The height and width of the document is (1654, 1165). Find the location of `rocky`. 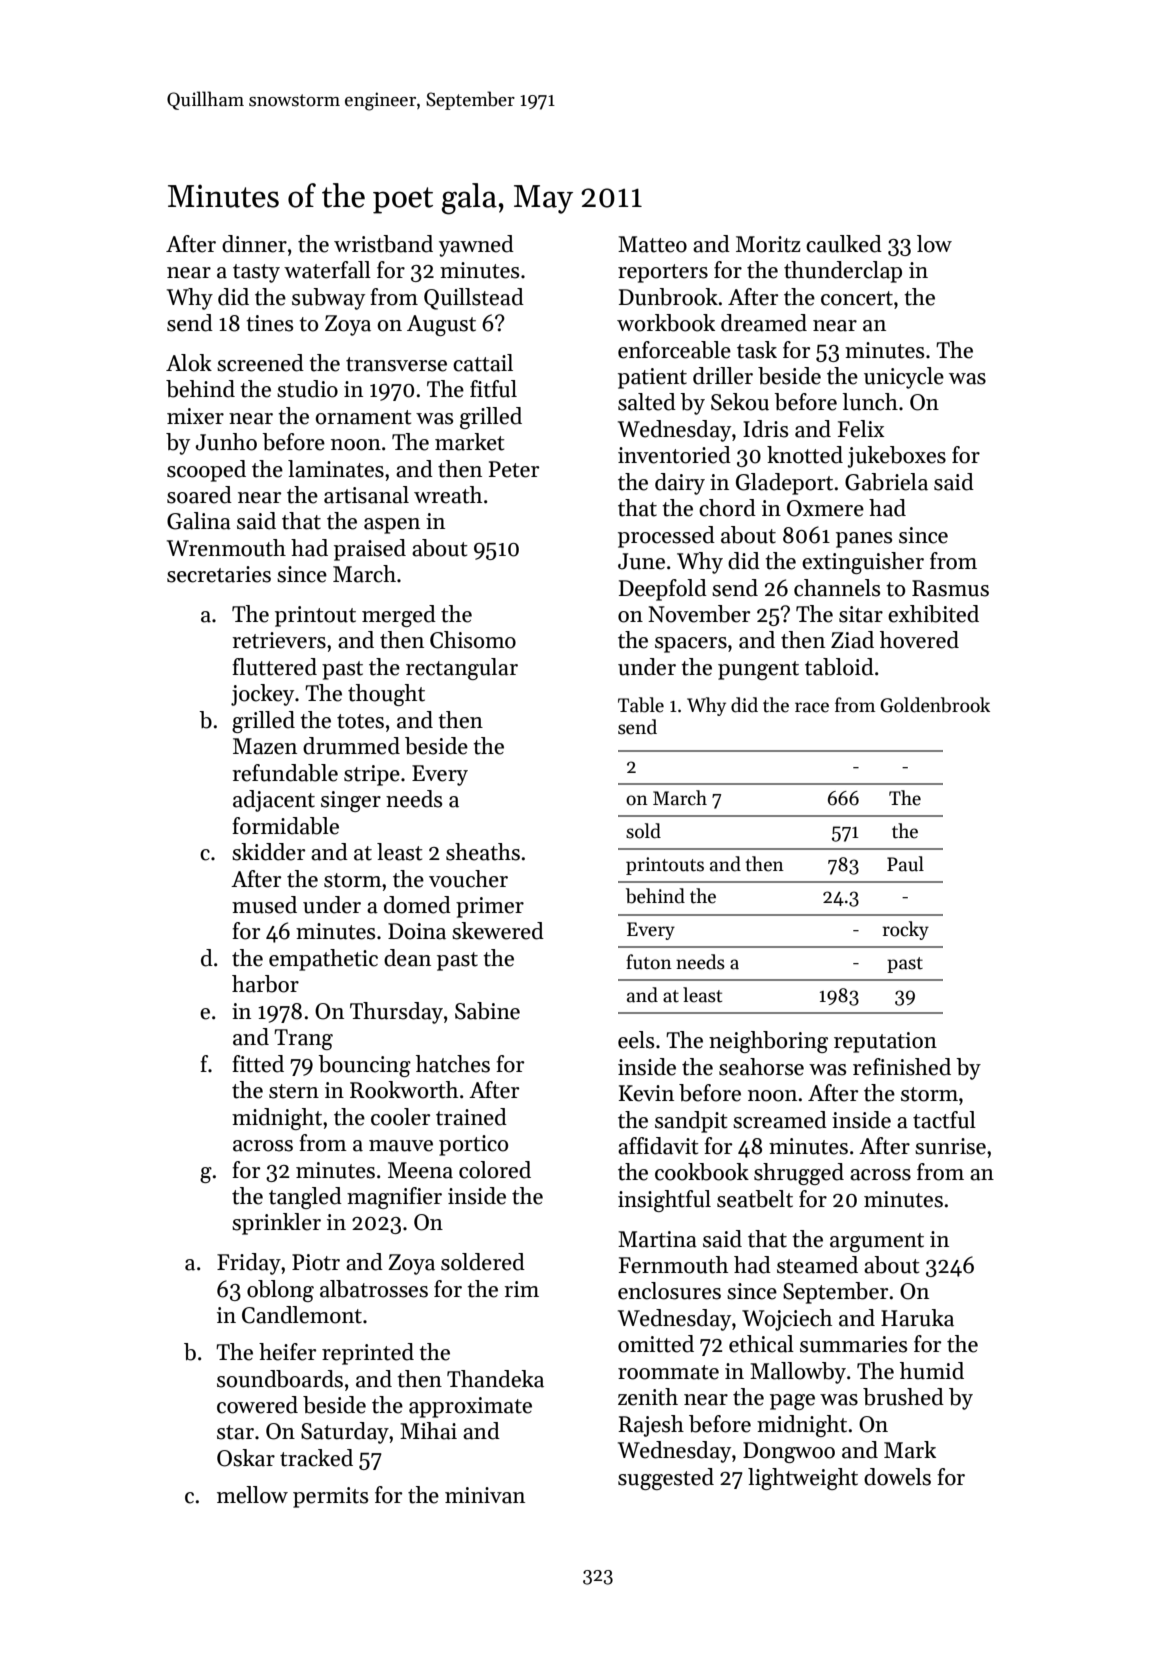

rocky is located at coordinates (906, 930).
